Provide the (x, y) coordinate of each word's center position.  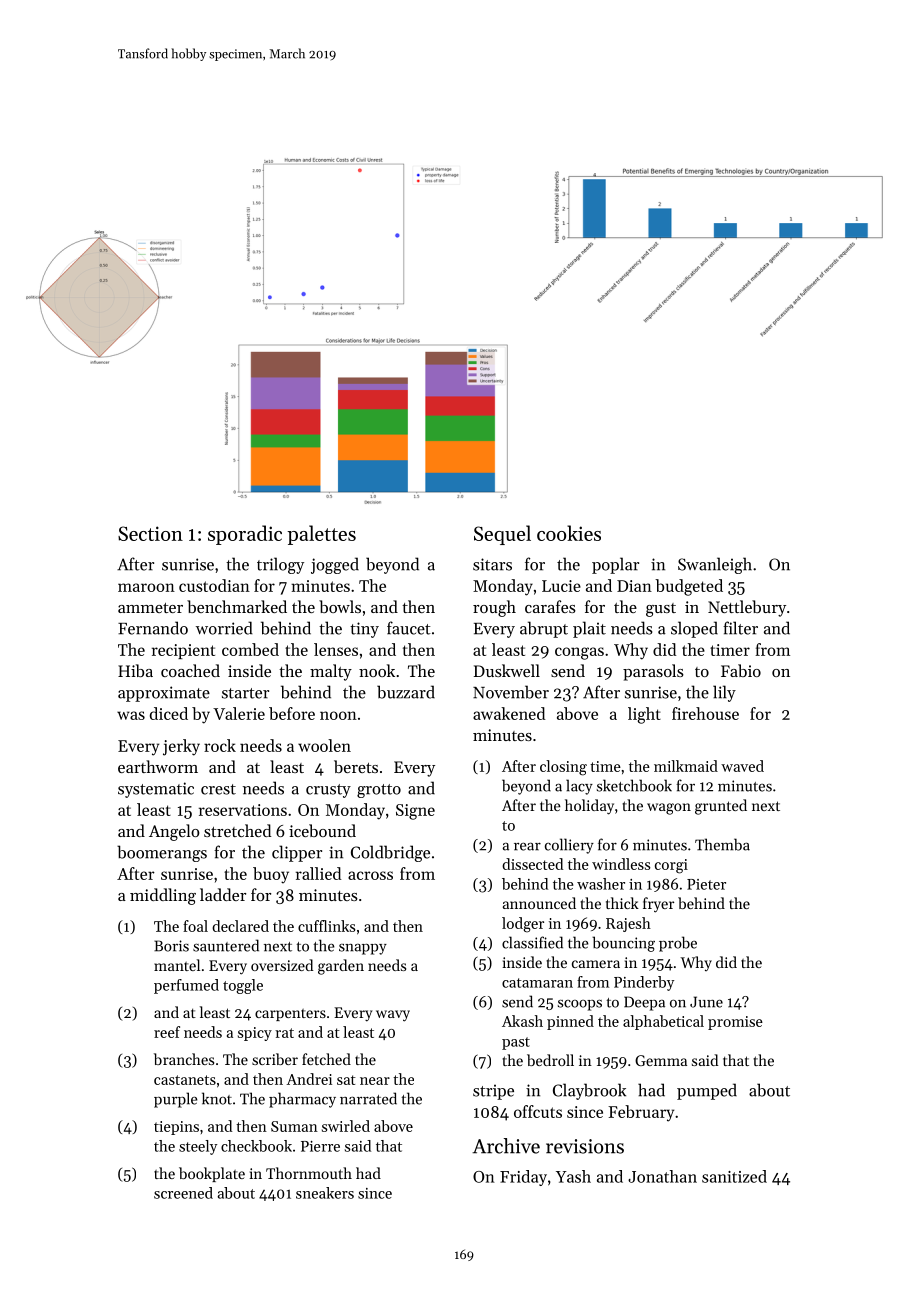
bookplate (212, 1174)
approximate (164, 694)
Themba (722, 844)
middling (163, 896)
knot (217, 1098)
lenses (336, 649)
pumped (707, 1091)
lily (724, 693)
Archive (506, 1146)
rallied (319, 873)
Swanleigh (715, 565)
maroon (146, 587)
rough (494, 608)
